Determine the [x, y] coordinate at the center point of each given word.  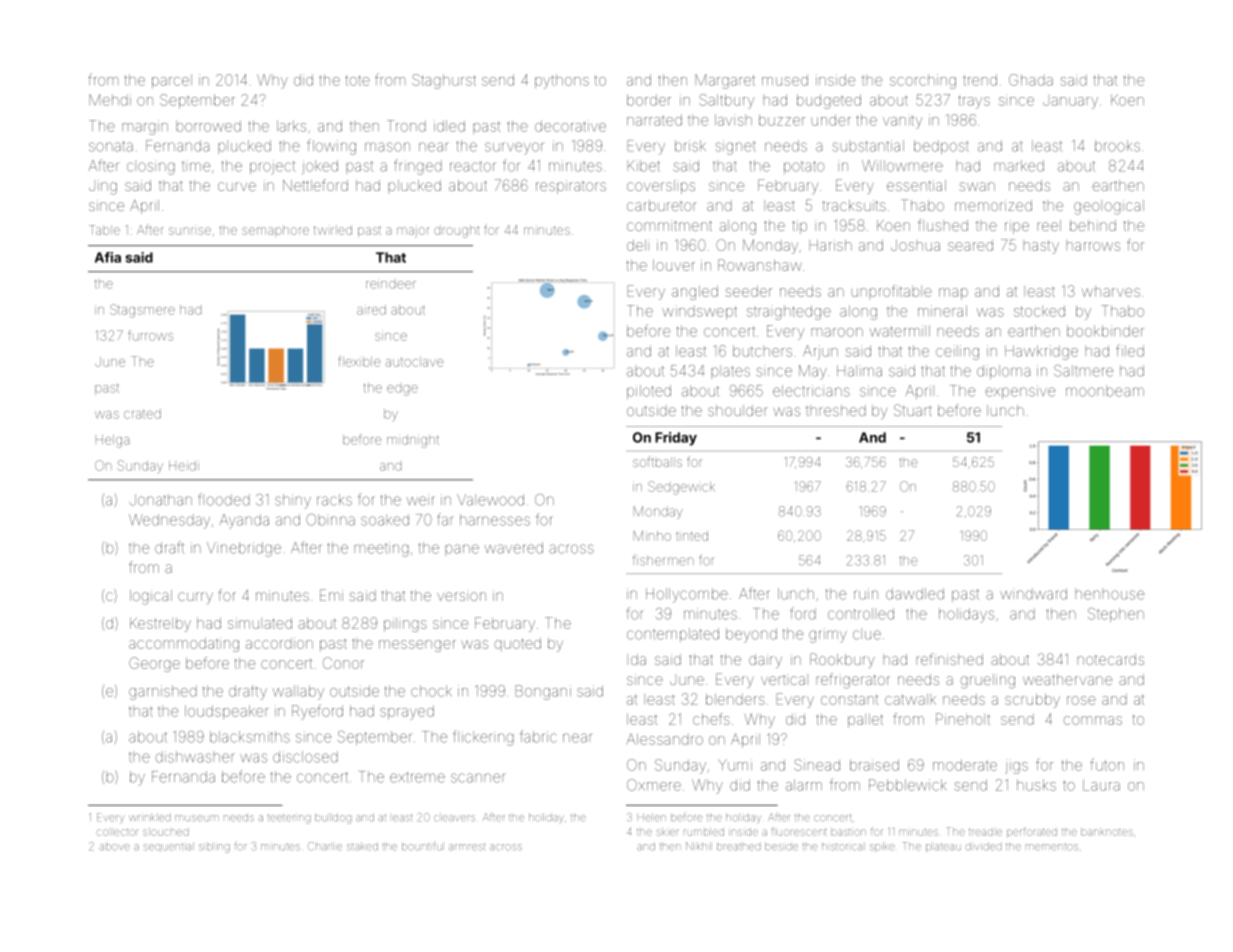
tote [357, 80]
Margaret [725, 81]
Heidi [184, 466]
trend [980, 80]
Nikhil [699, 846]
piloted [649, 392]
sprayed [407, 712]
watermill [900, 331]
